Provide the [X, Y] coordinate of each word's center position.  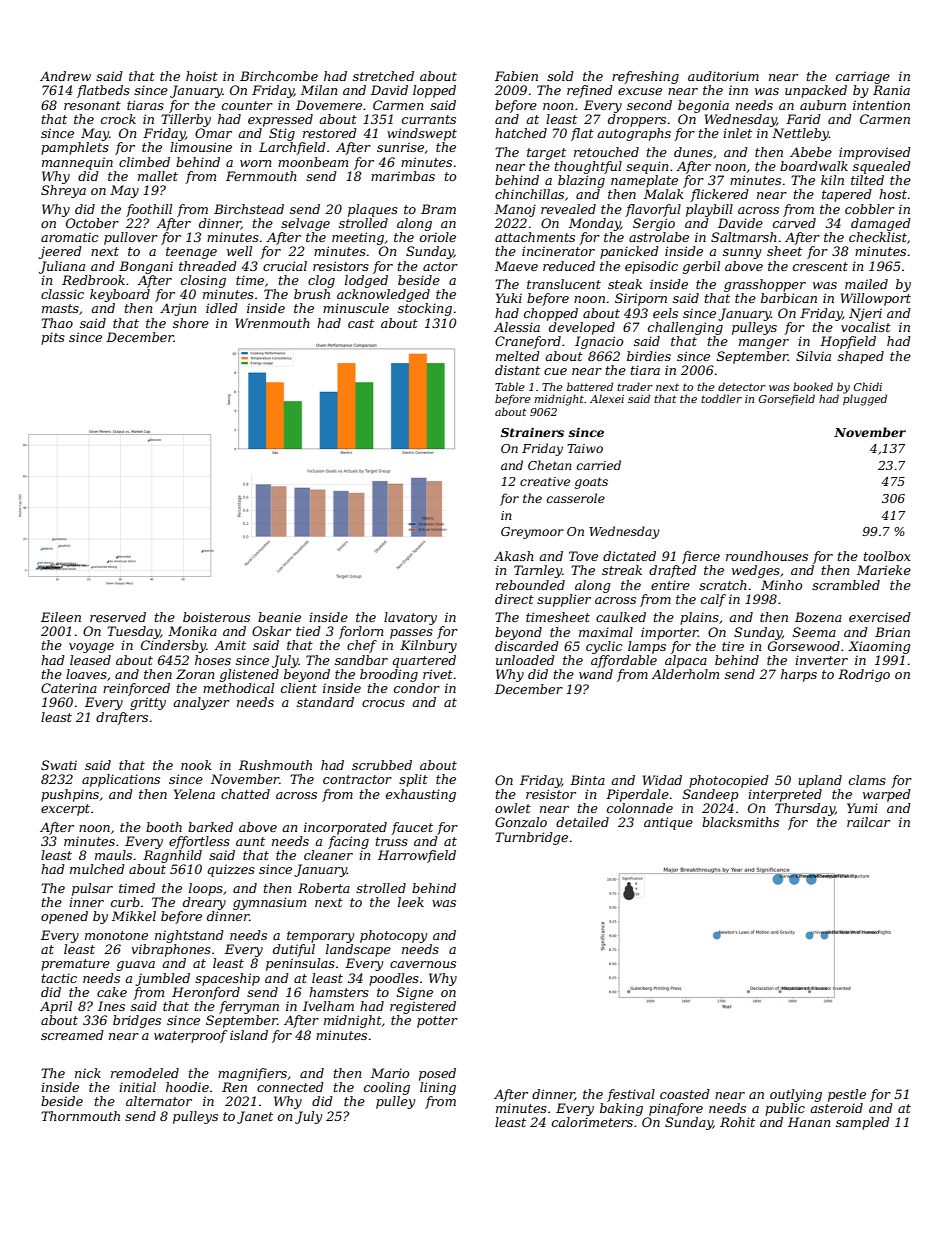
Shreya [63, 191]
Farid [803, 119]
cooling [387, 1088]
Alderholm [685, 674]
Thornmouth [80, 1116]
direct [514, 599]
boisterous [216, 617]
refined [590, 91]
